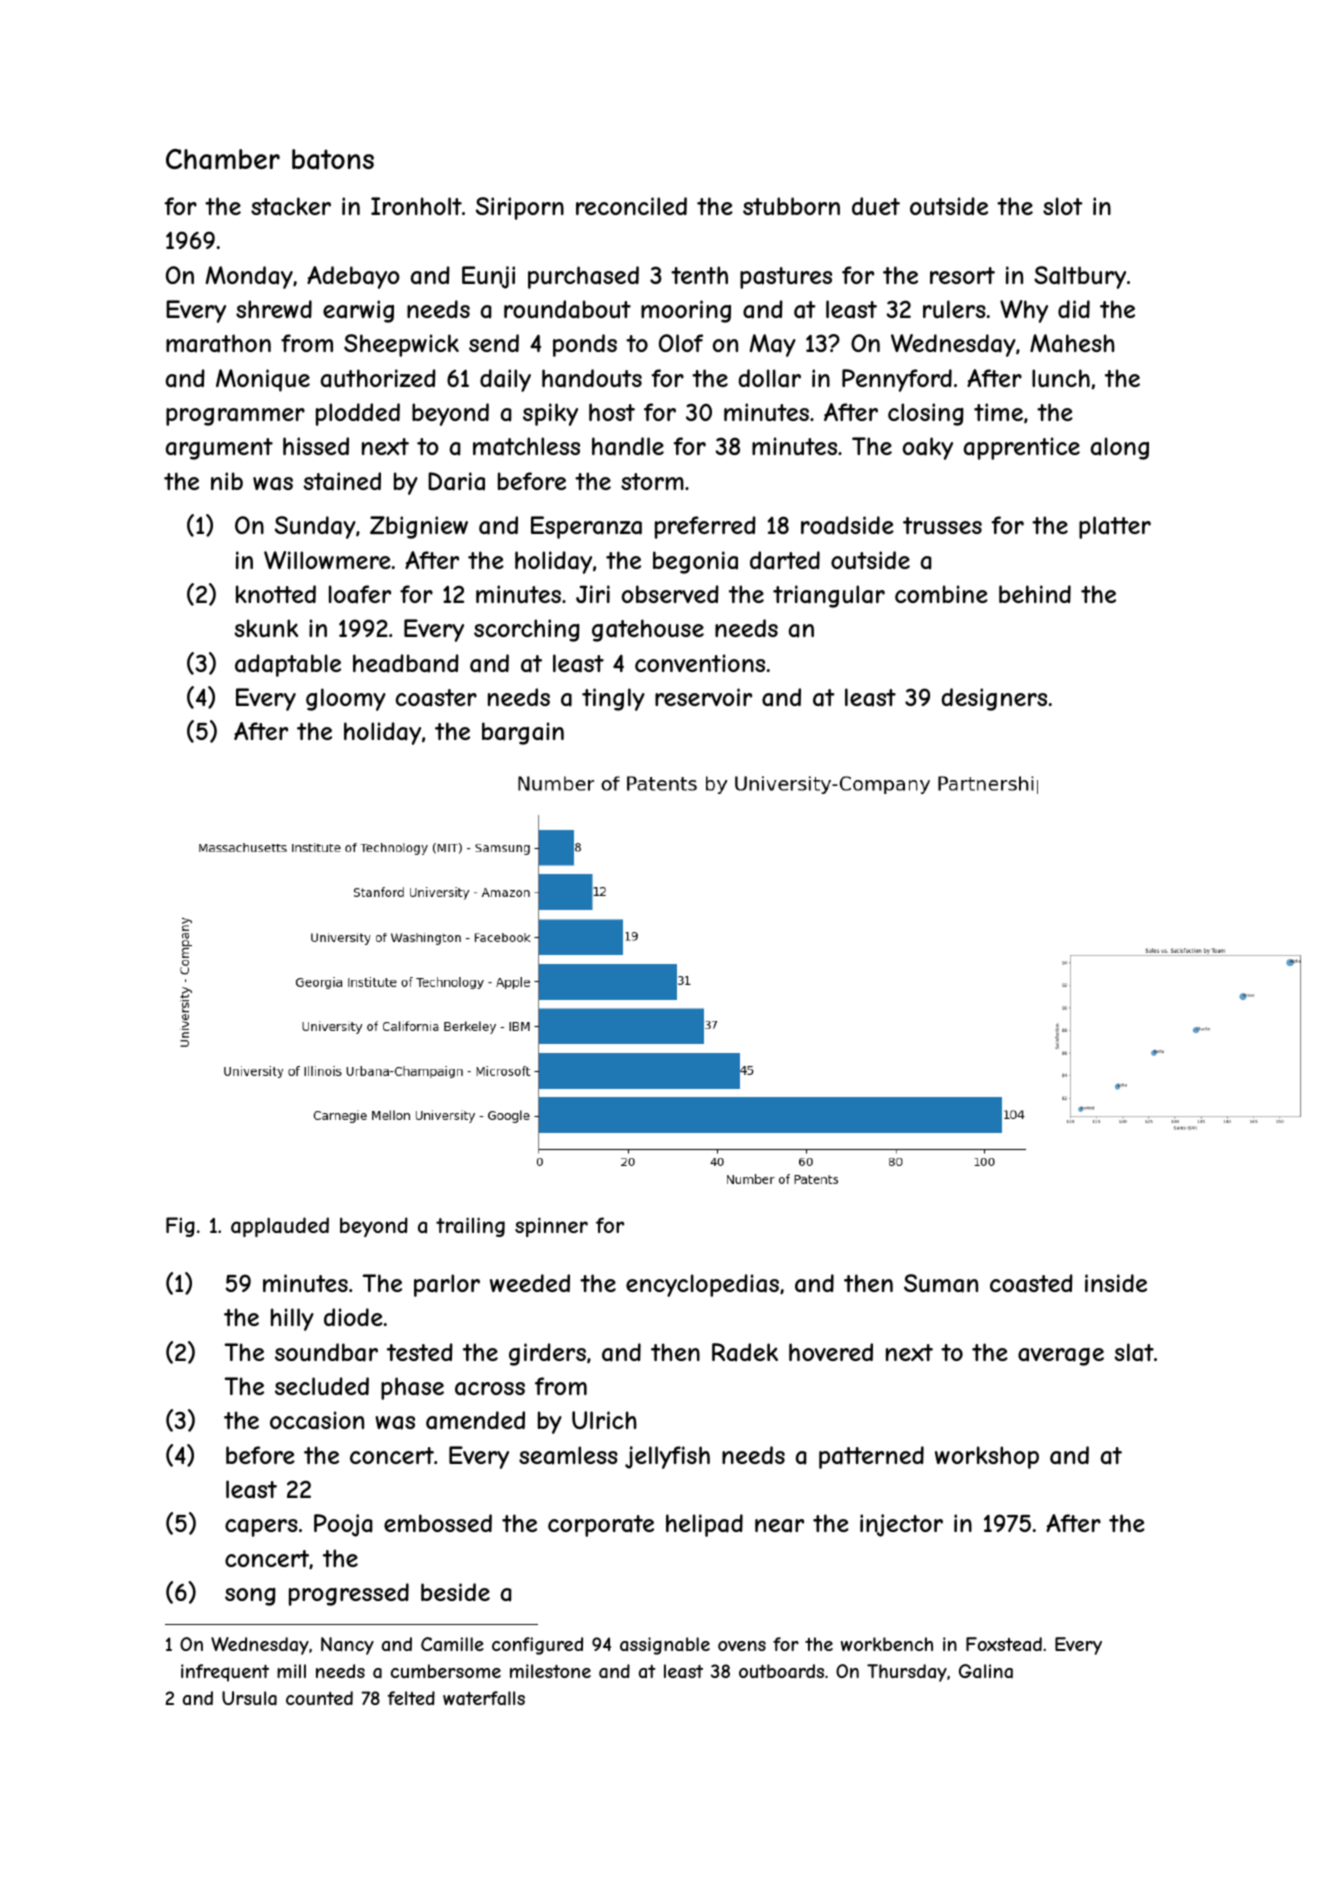 Image resolution: width=1328 pixels, height=1879 pixels. Describe the element at coordinates (523, 733) in the document. I see `bargain` at that location.
